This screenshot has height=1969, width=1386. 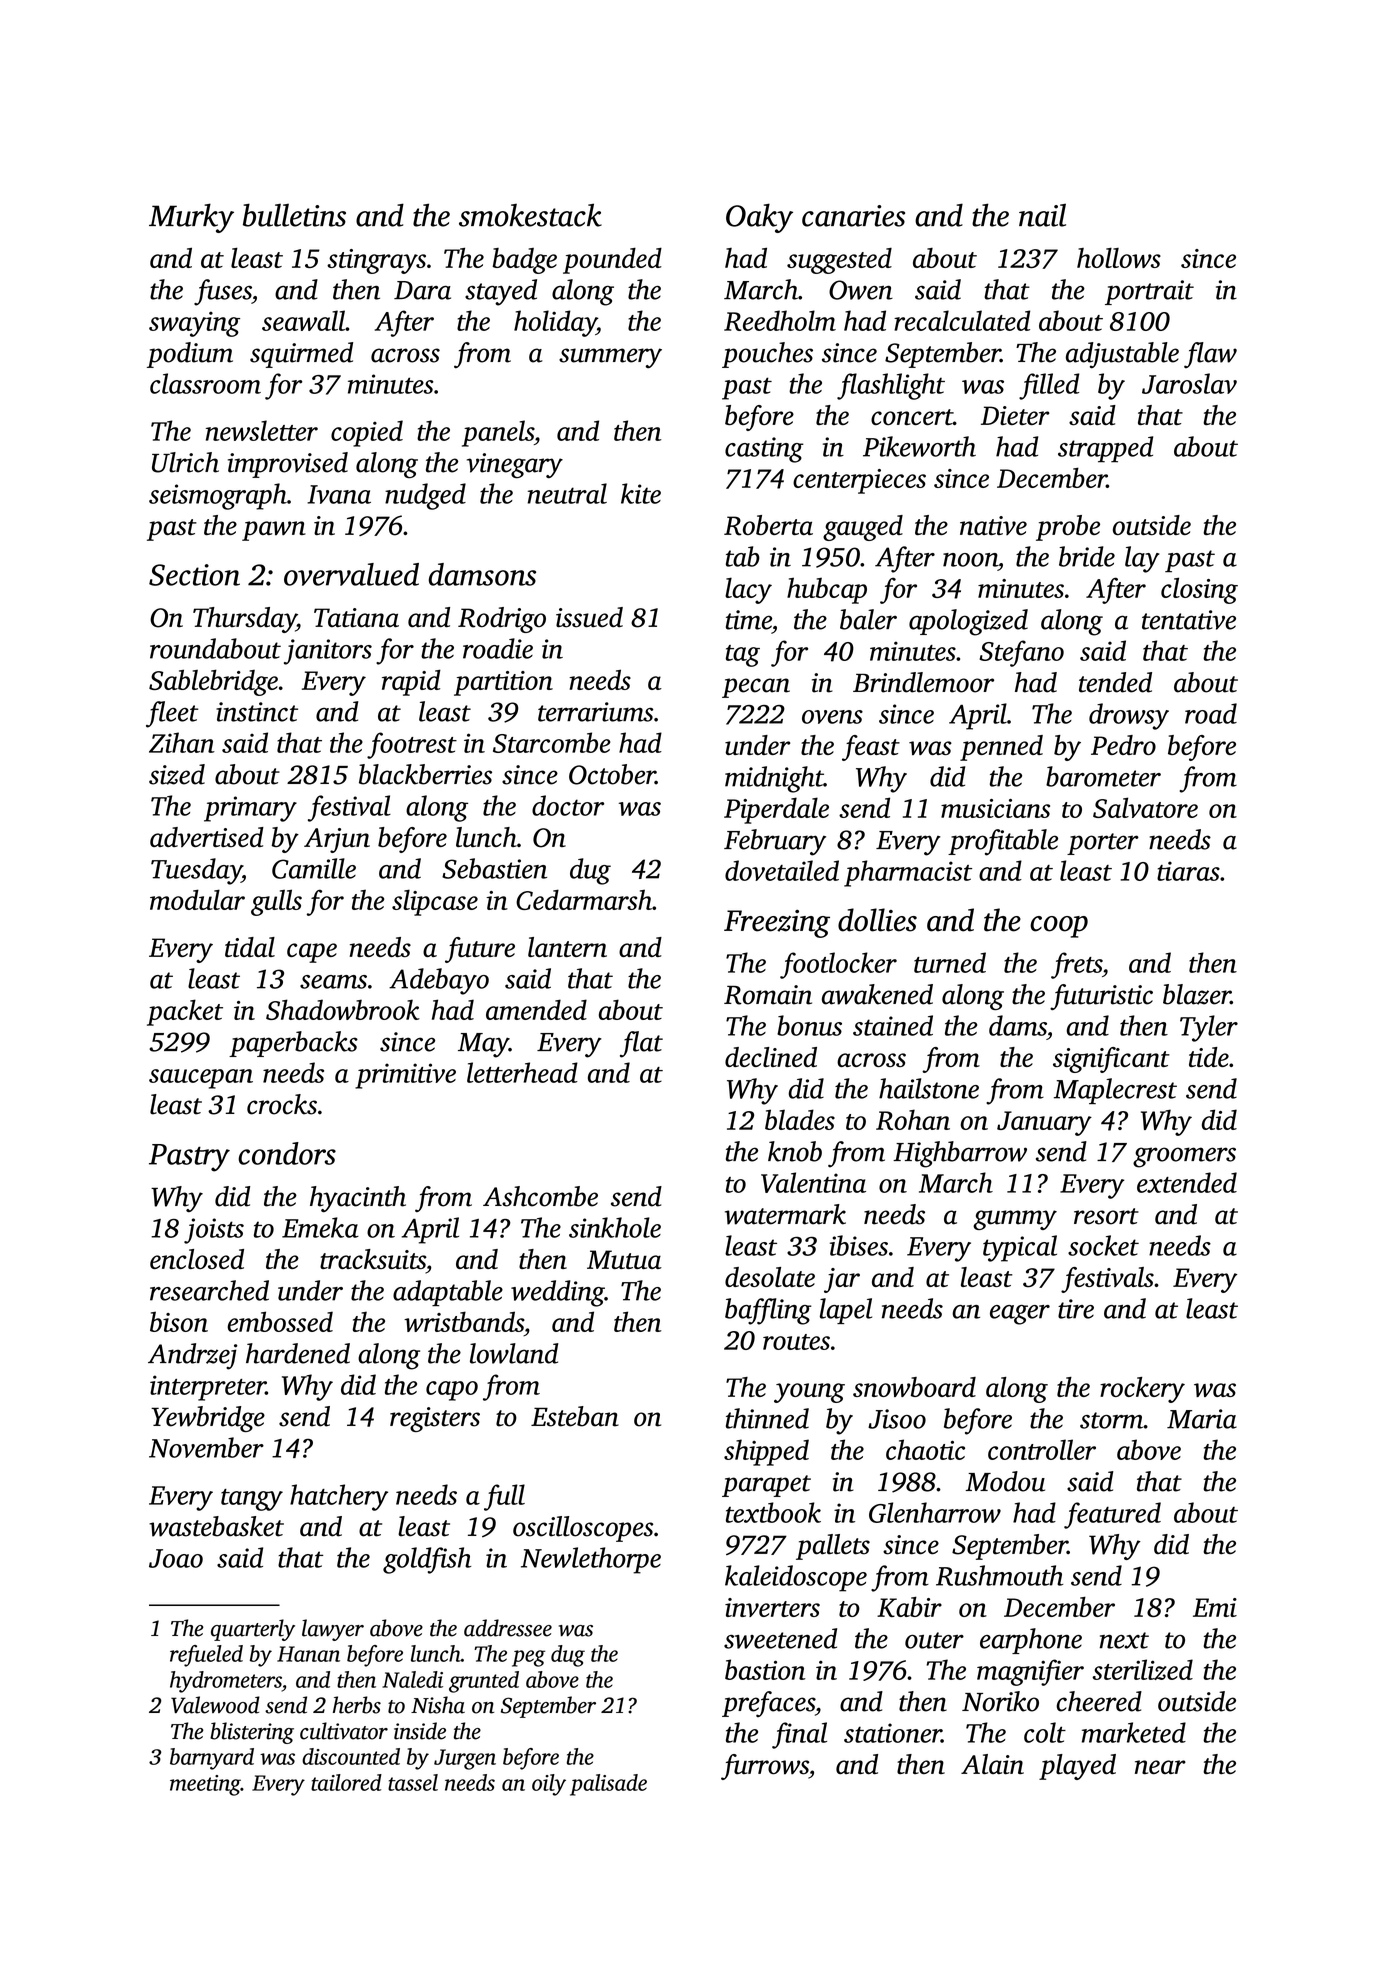 I want to click on Cedarmarsh, so click(x=584, y=899).
